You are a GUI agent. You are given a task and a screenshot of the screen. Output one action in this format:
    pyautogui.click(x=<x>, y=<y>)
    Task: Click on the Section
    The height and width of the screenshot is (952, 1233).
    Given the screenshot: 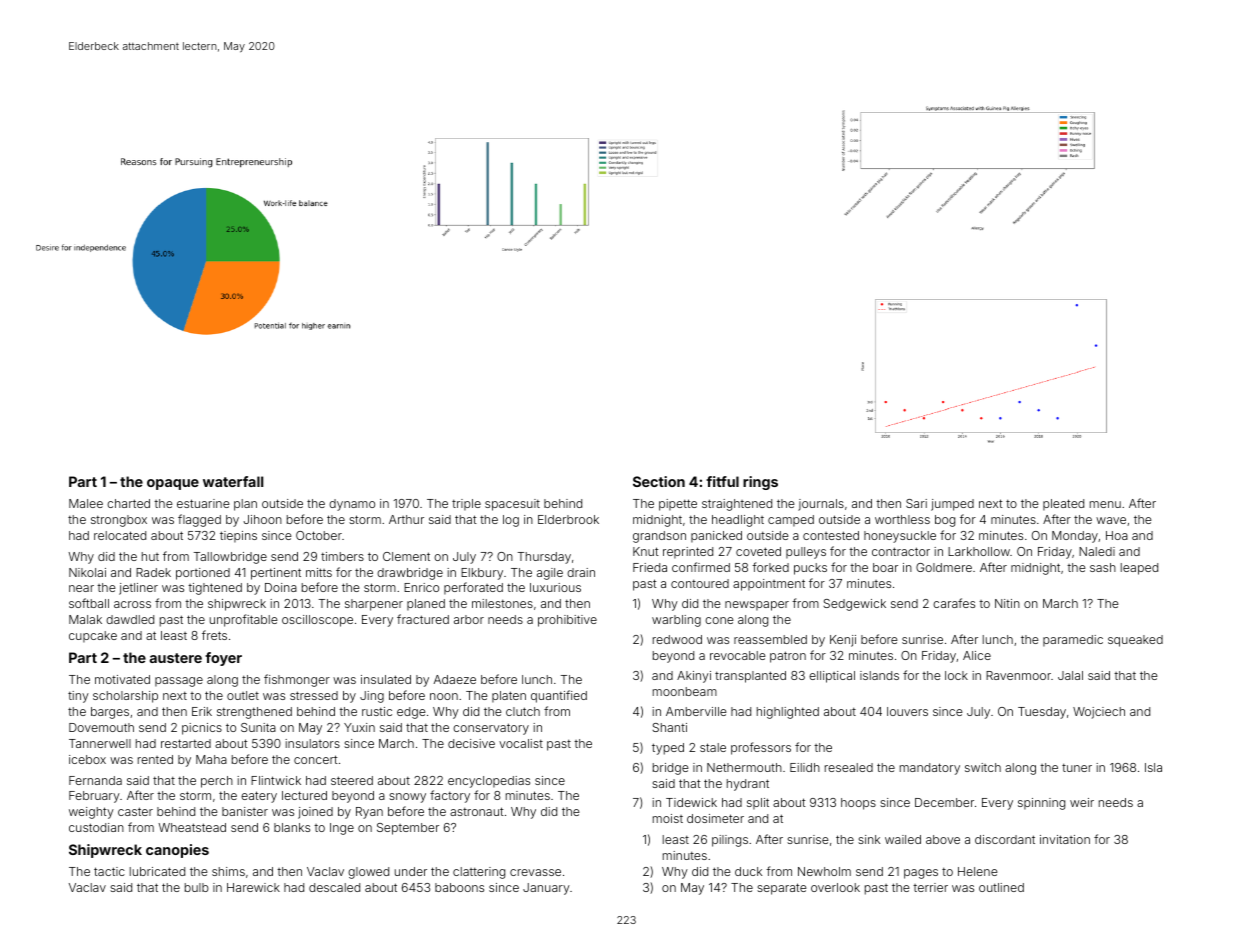 What is the action you would take?
    pyautogui.click(x=659, y=481)
